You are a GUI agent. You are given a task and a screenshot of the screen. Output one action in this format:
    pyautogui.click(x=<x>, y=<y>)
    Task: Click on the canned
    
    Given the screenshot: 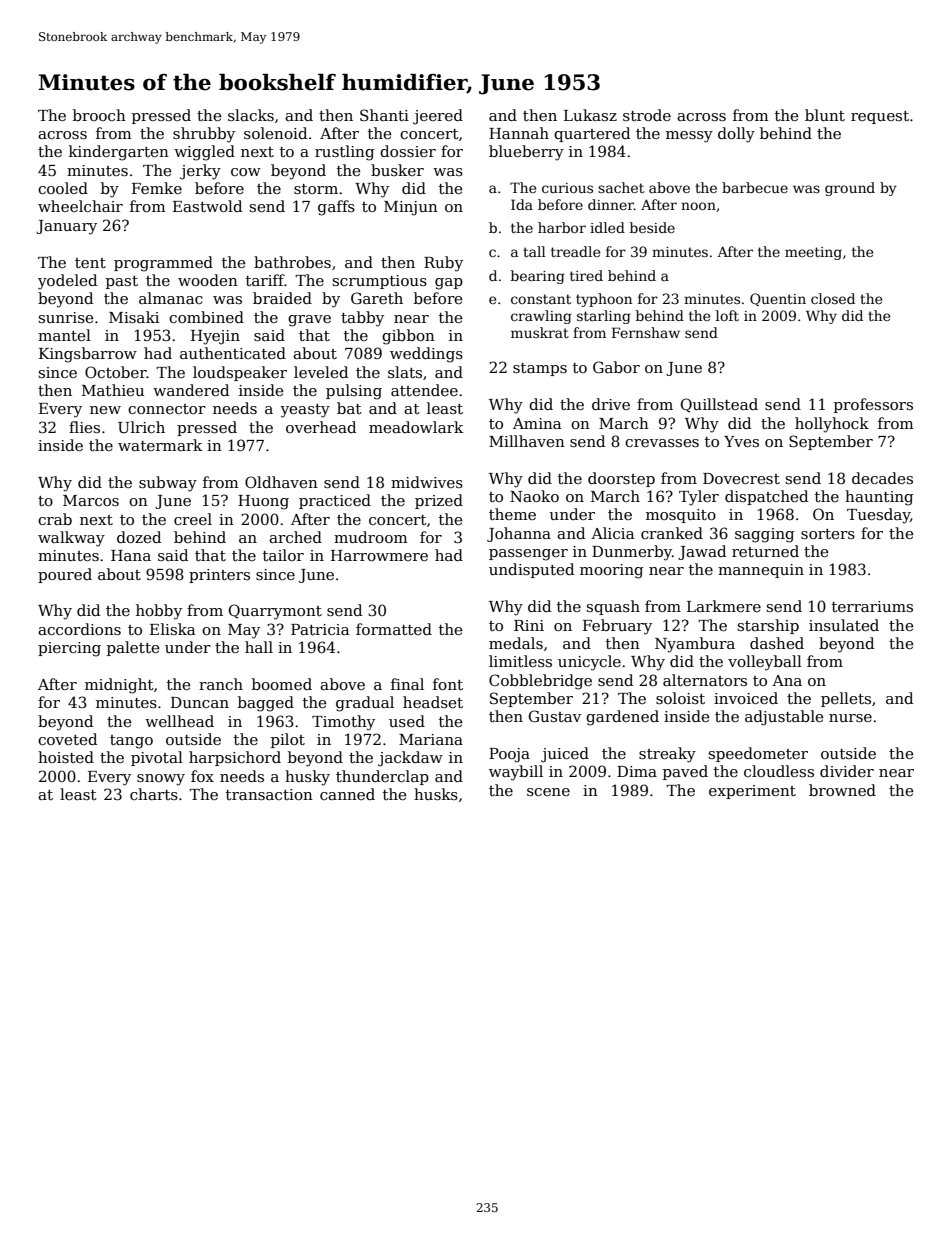 What is the action you would take?
    pyautogui.click(x=347, y=794)
